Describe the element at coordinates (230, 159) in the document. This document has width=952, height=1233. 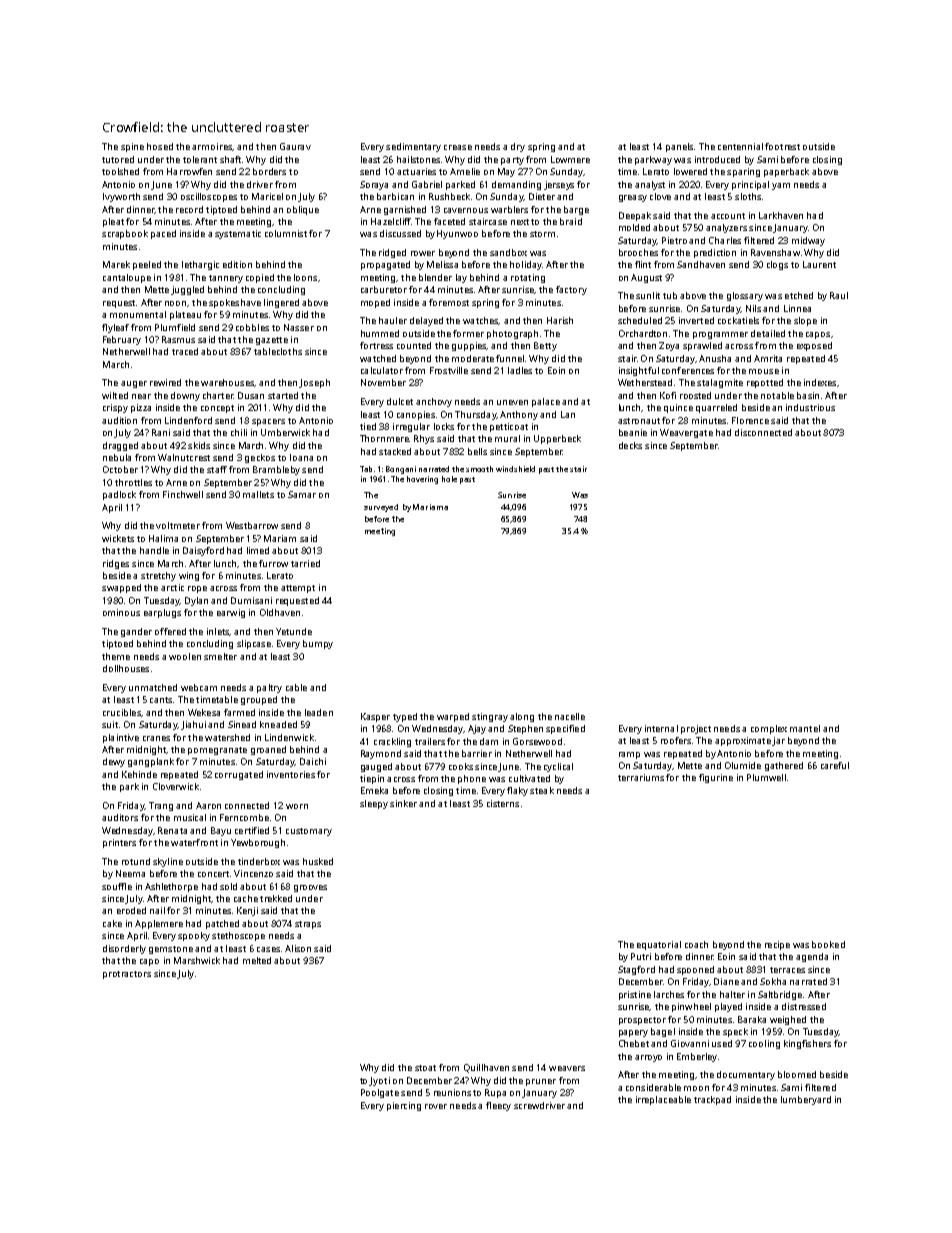
I see `shaft` at that location.
